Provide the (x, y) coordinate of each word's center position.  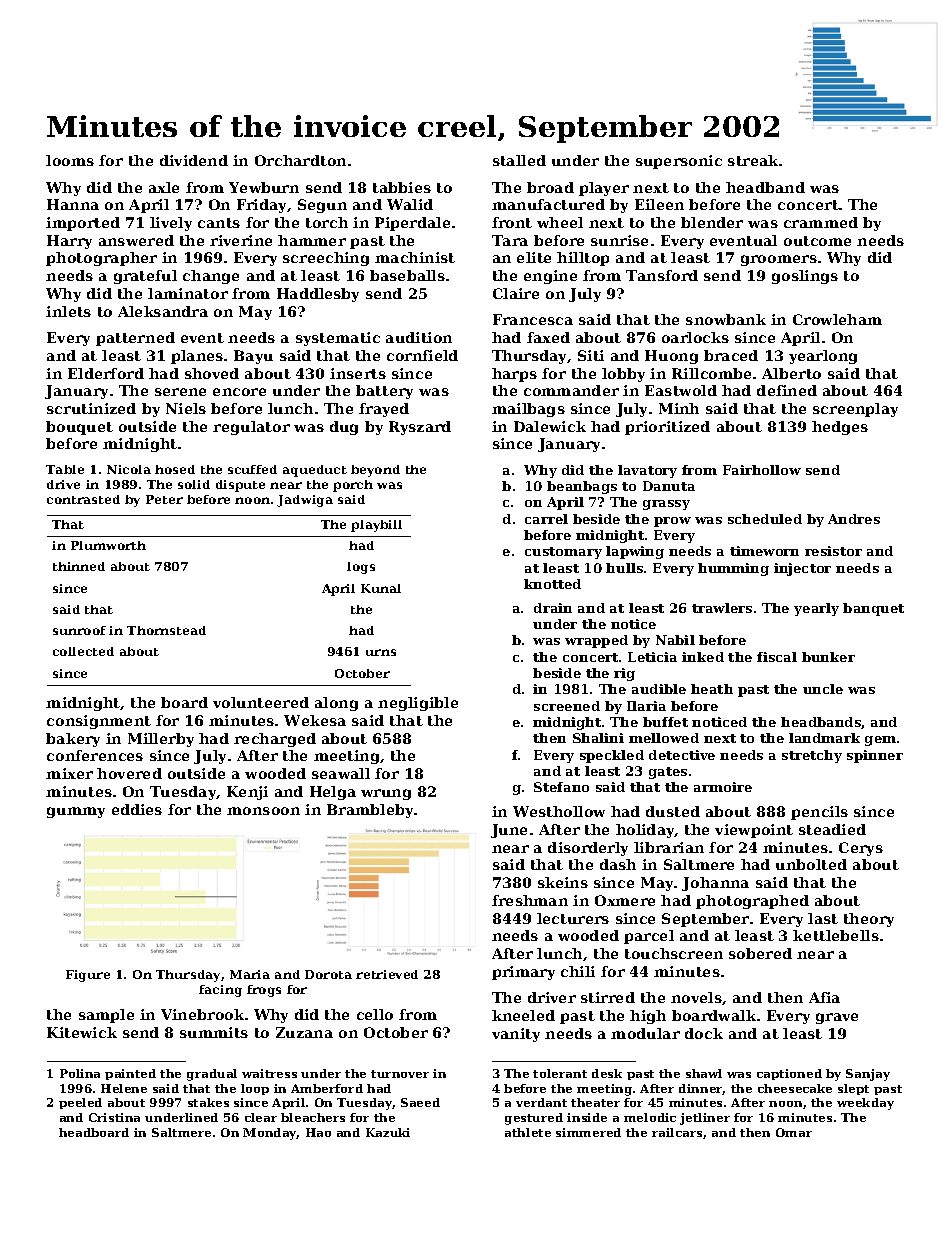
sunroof (79, 630)
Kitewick (82, 1032)
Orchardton (300, 160)
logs (361, 568)
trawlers (722, 608)
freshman (530, 900)
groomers (779, 260)
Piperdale (412, 224)
